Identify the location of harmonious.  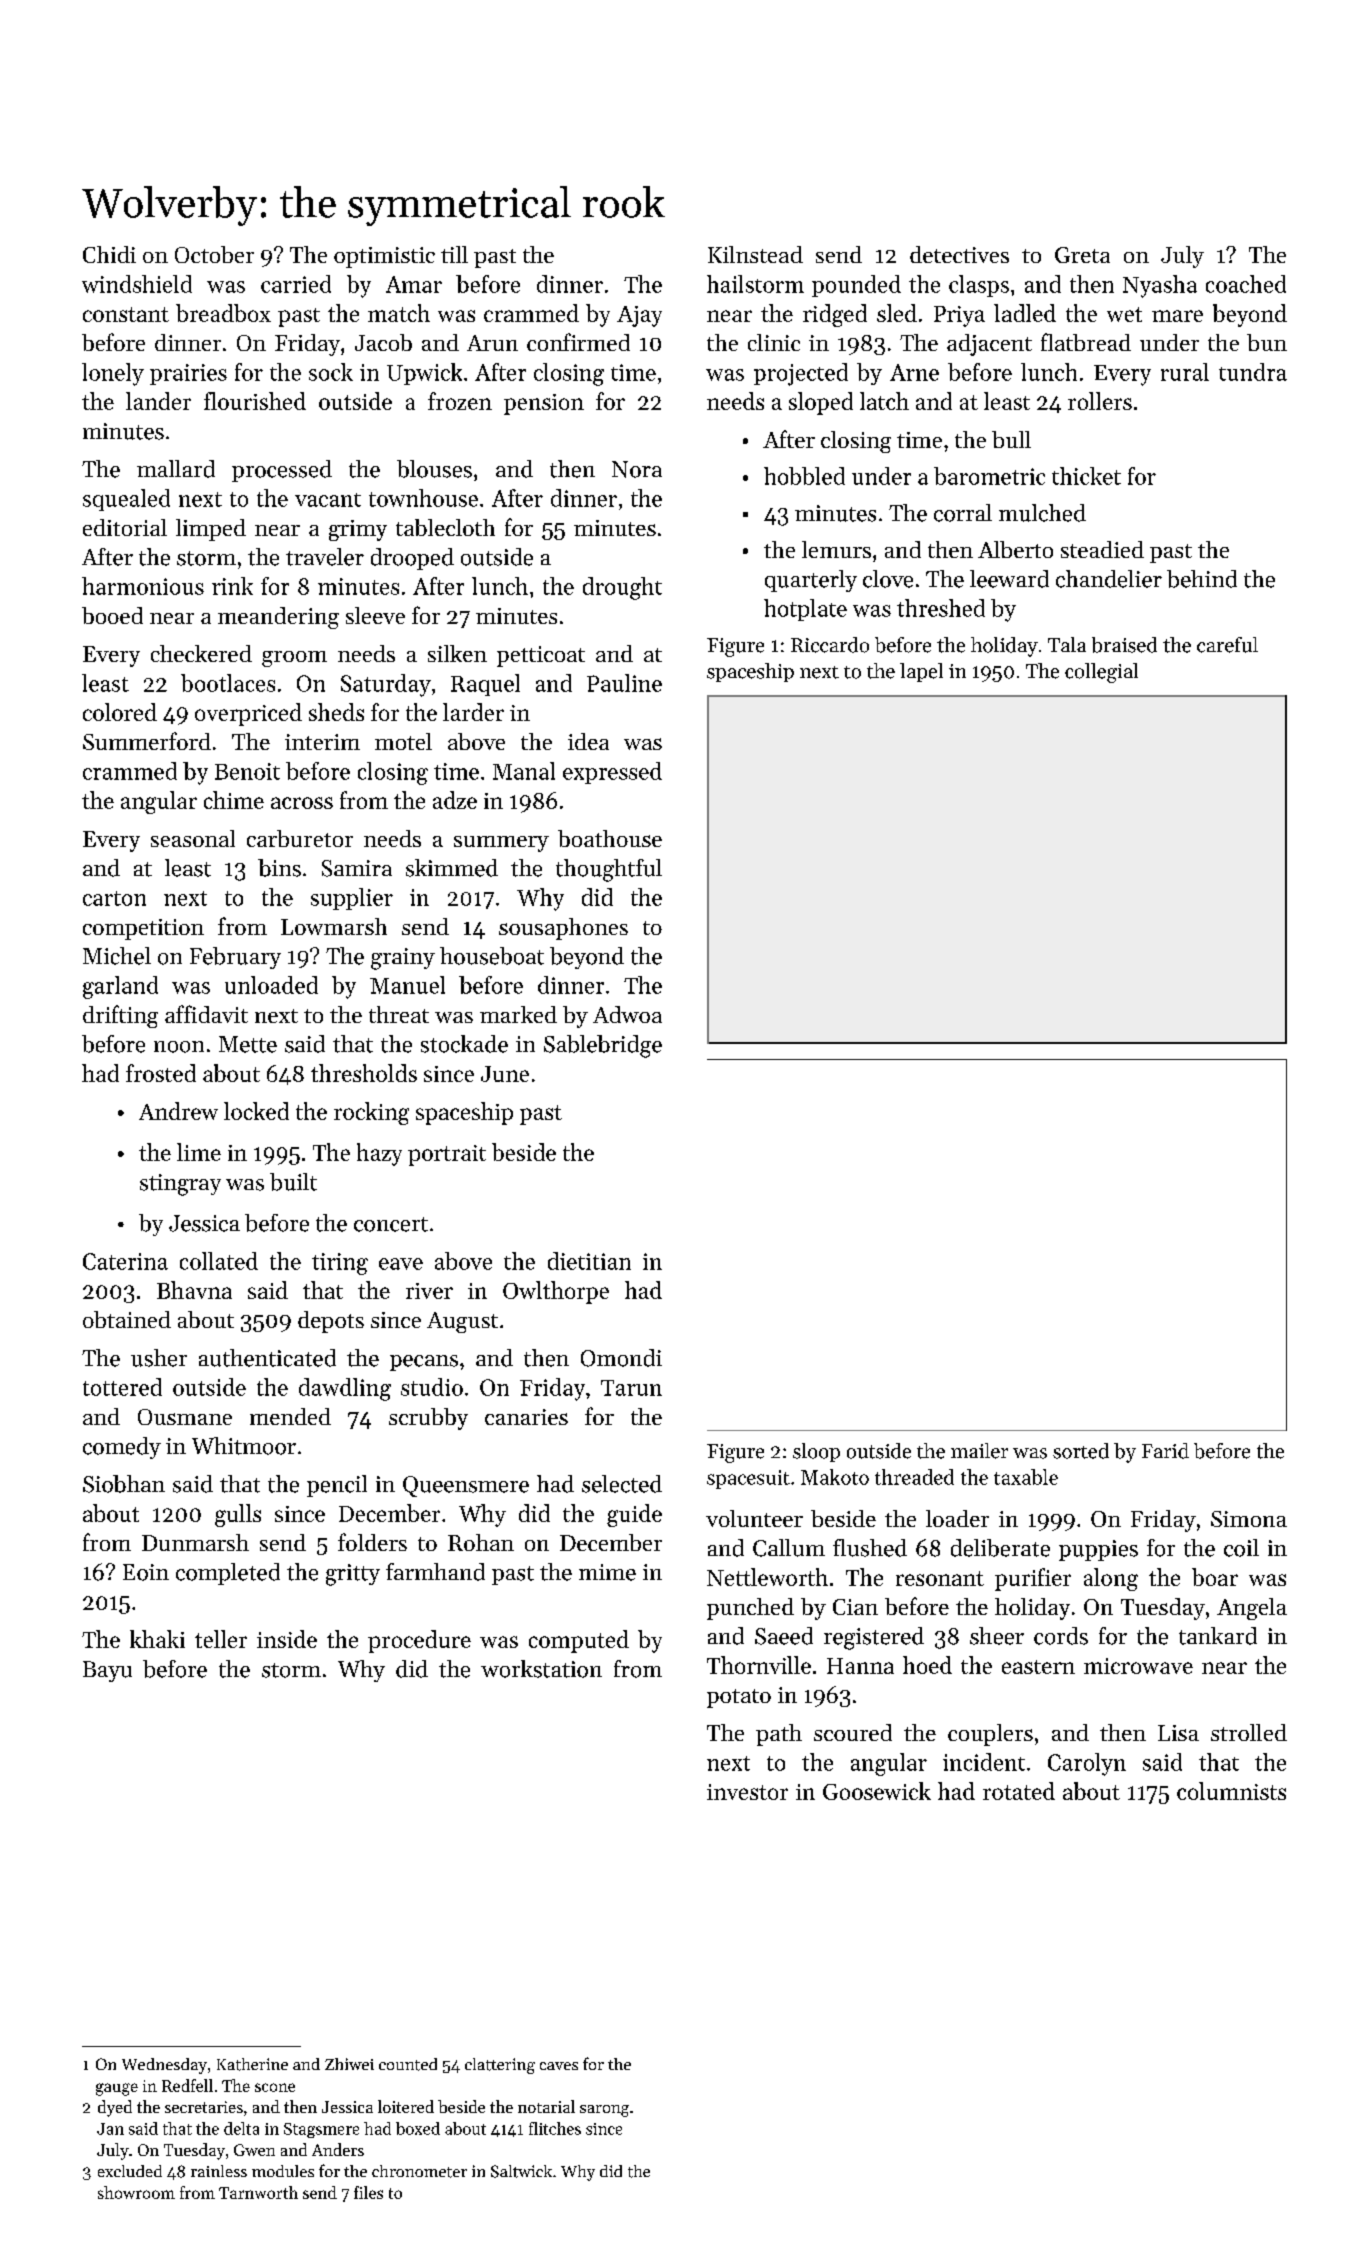
(143, 586).
